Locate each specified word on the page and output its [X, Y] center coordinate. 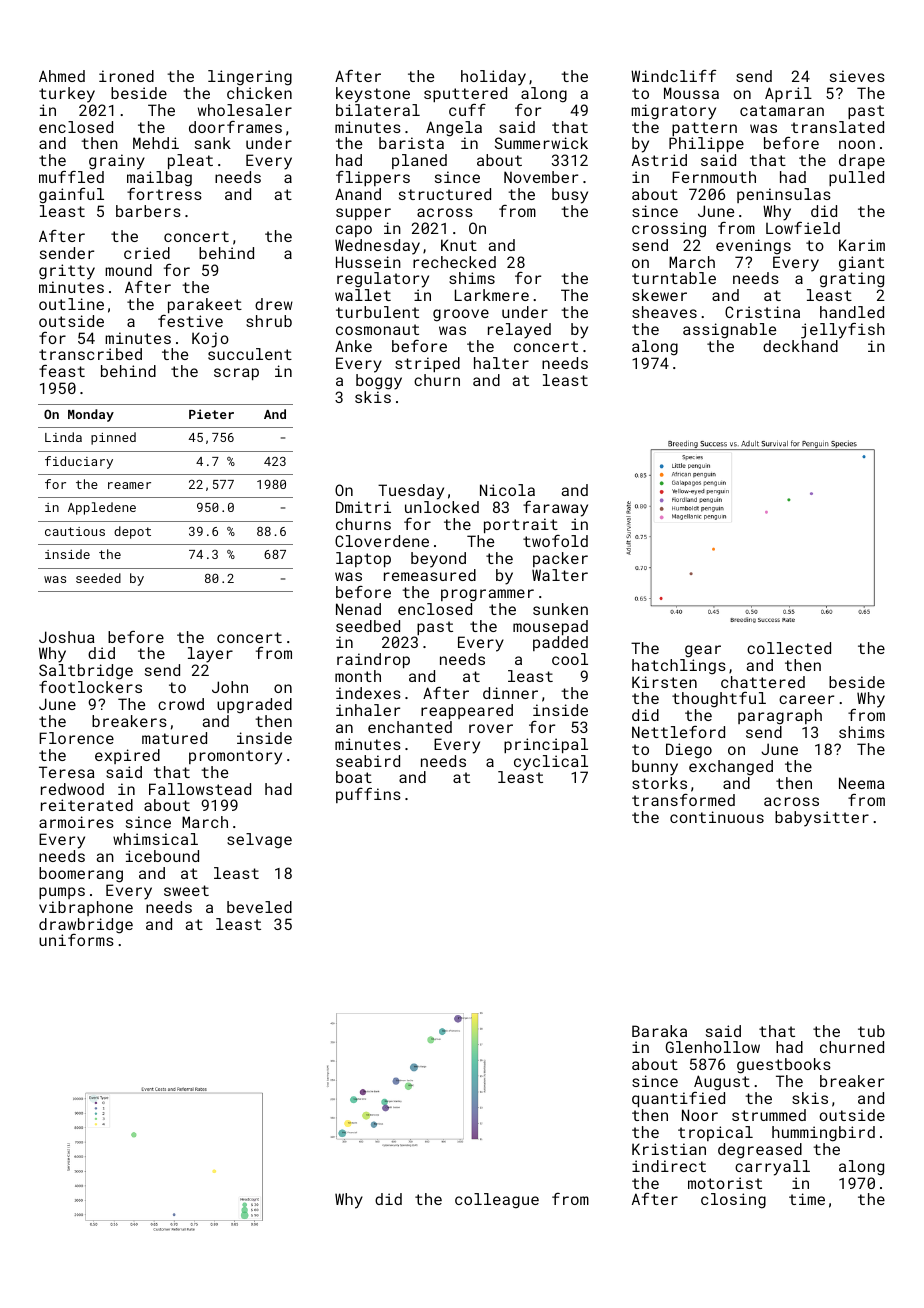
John [230, 687]
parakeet [205, 305]
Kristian [669, 1149]
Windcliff [673, 75]
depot [132, 532]
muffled [71, 177]
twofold [555, 541]
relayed [519, 331]
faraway [555, 509]
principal [546, 745]
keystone [373, 95]
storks [659, 783]
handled [852, 312]
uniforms [76, 940]
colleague [497, 1201]
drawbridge [86, 926]
